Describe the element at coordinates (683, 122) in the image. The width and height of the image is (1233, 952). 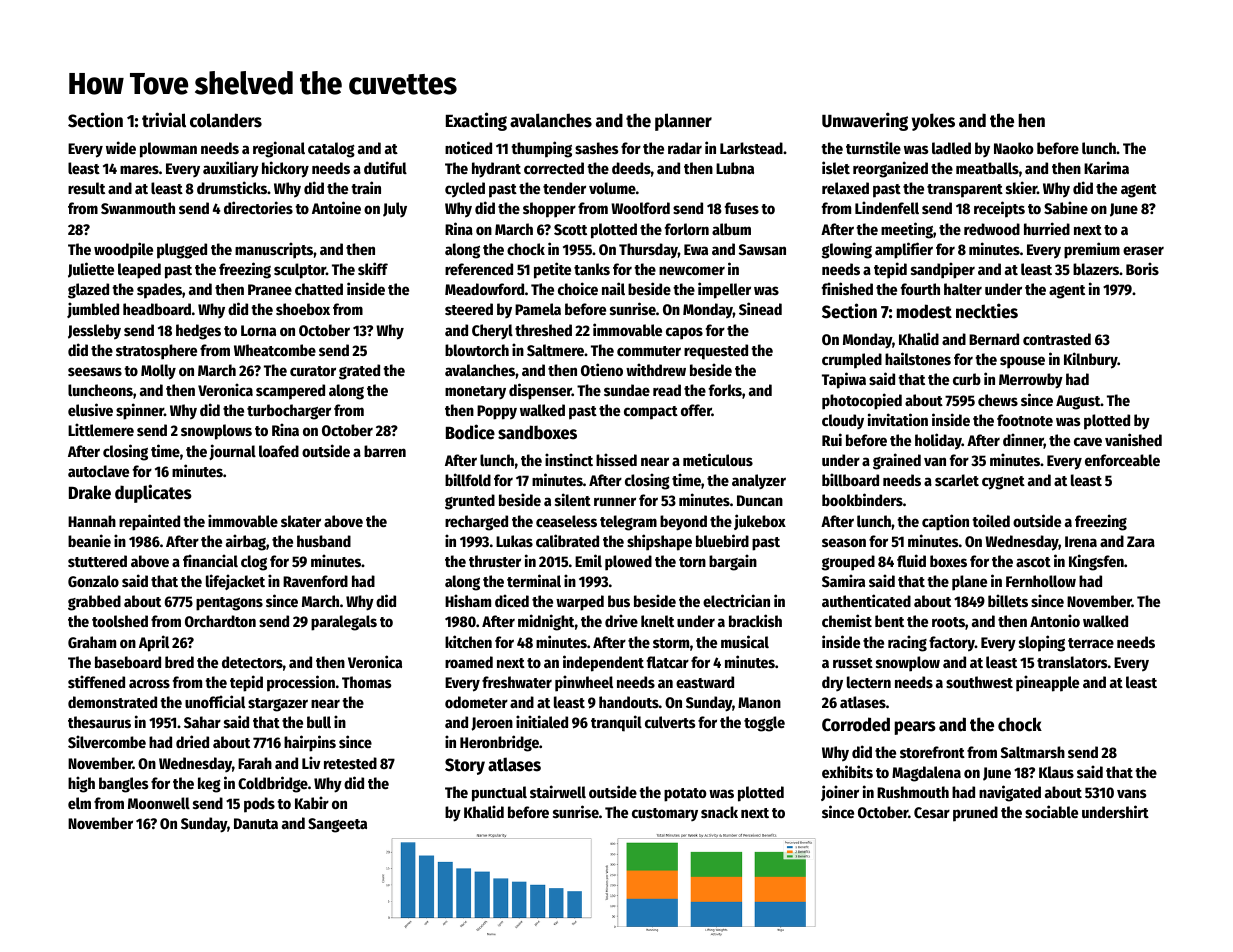
I see `planner` at that location.
